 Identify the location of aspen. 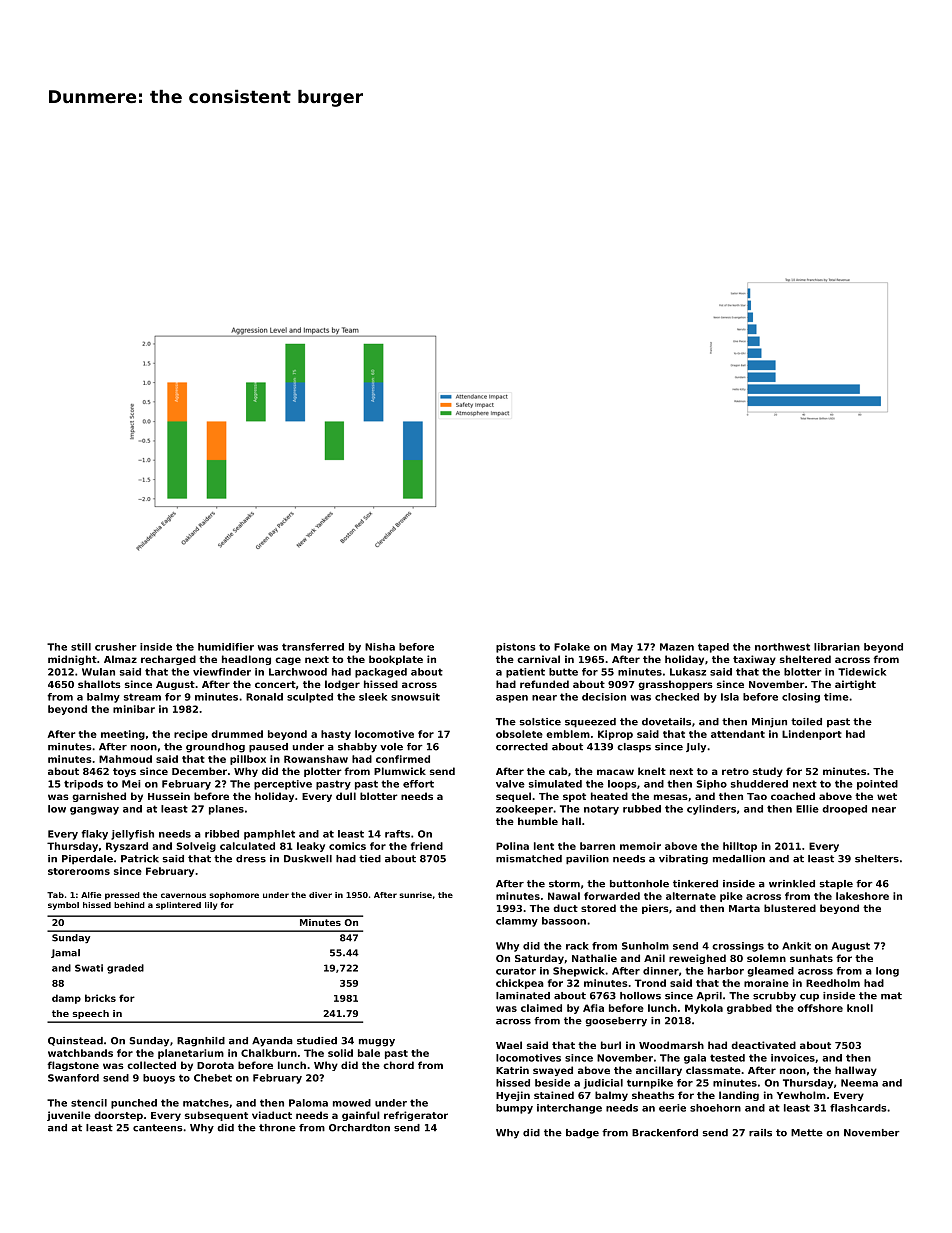
(512, 699).
